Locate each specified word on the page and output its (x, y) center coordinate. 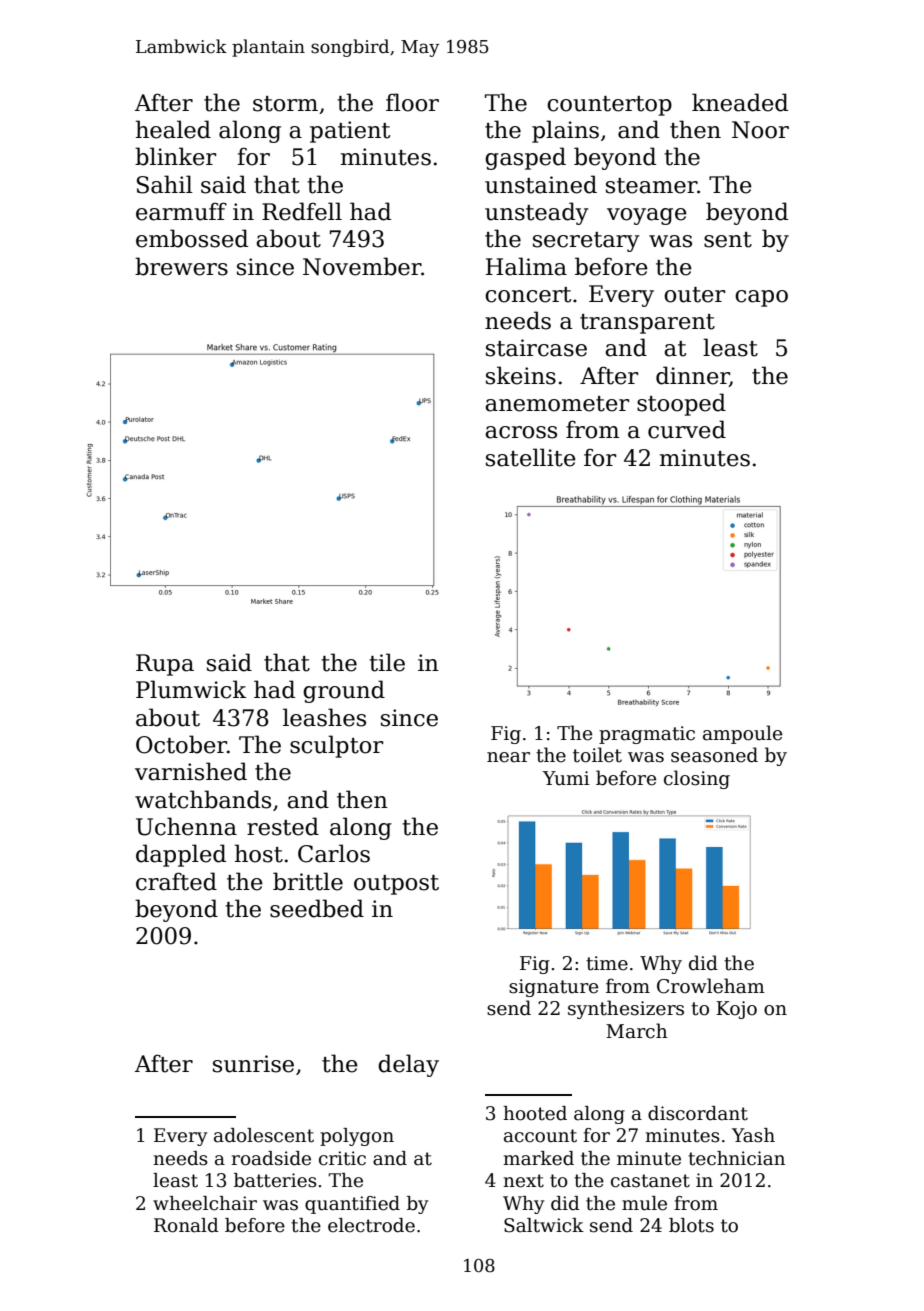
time (607, 963)
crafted (176, 881)
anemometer (557, 404)
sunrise (253, 1064)
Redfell (302, 211)
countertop (609, 106)
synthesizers (626, 1009)
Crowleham (711, 986)
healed (173, 129)
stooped (681, 404)
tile (387, 662)
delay (408, 1065)
